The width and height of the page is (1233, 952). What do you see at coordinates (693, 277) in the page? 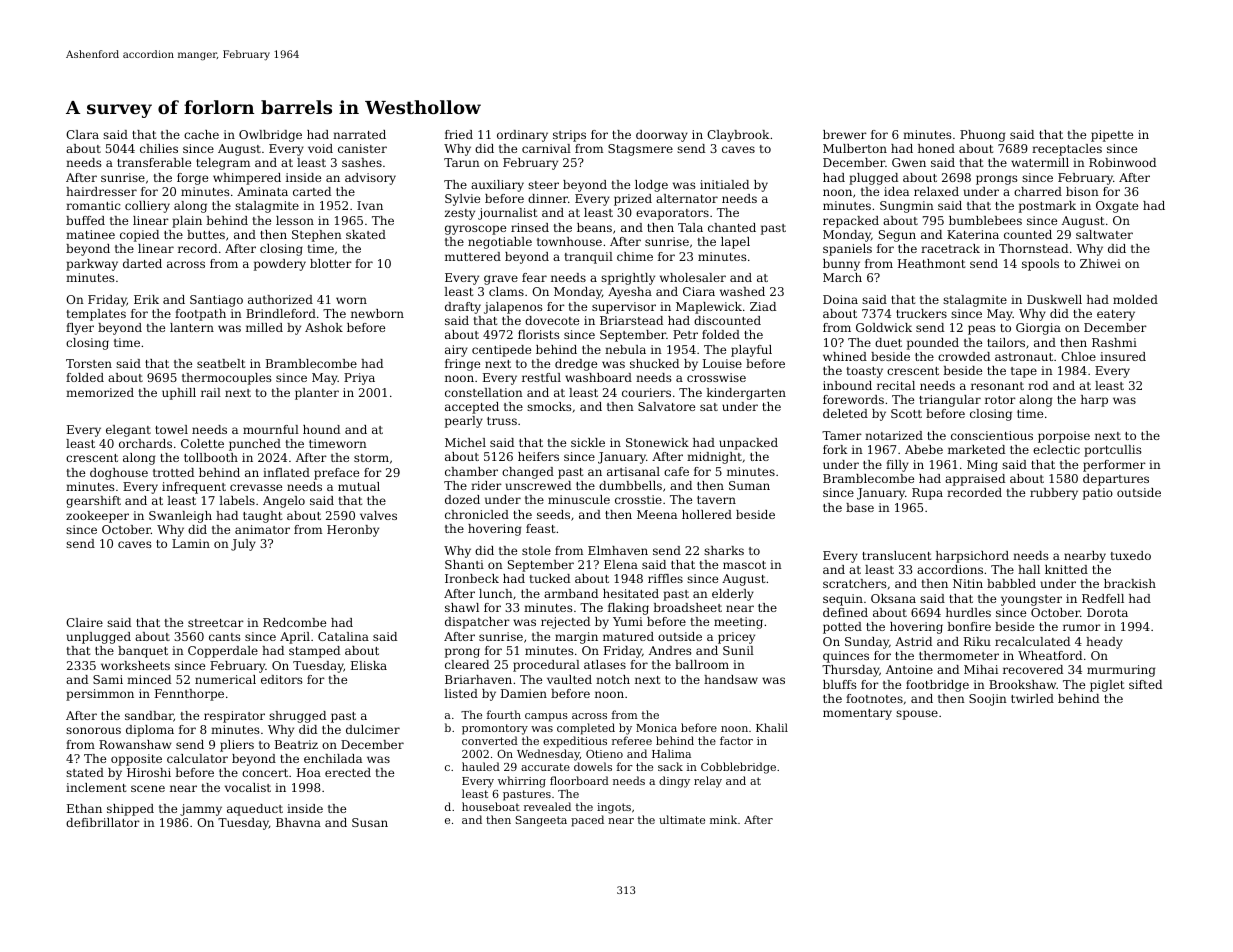
I see `wholesaler` at bounding box center [693, 277].
